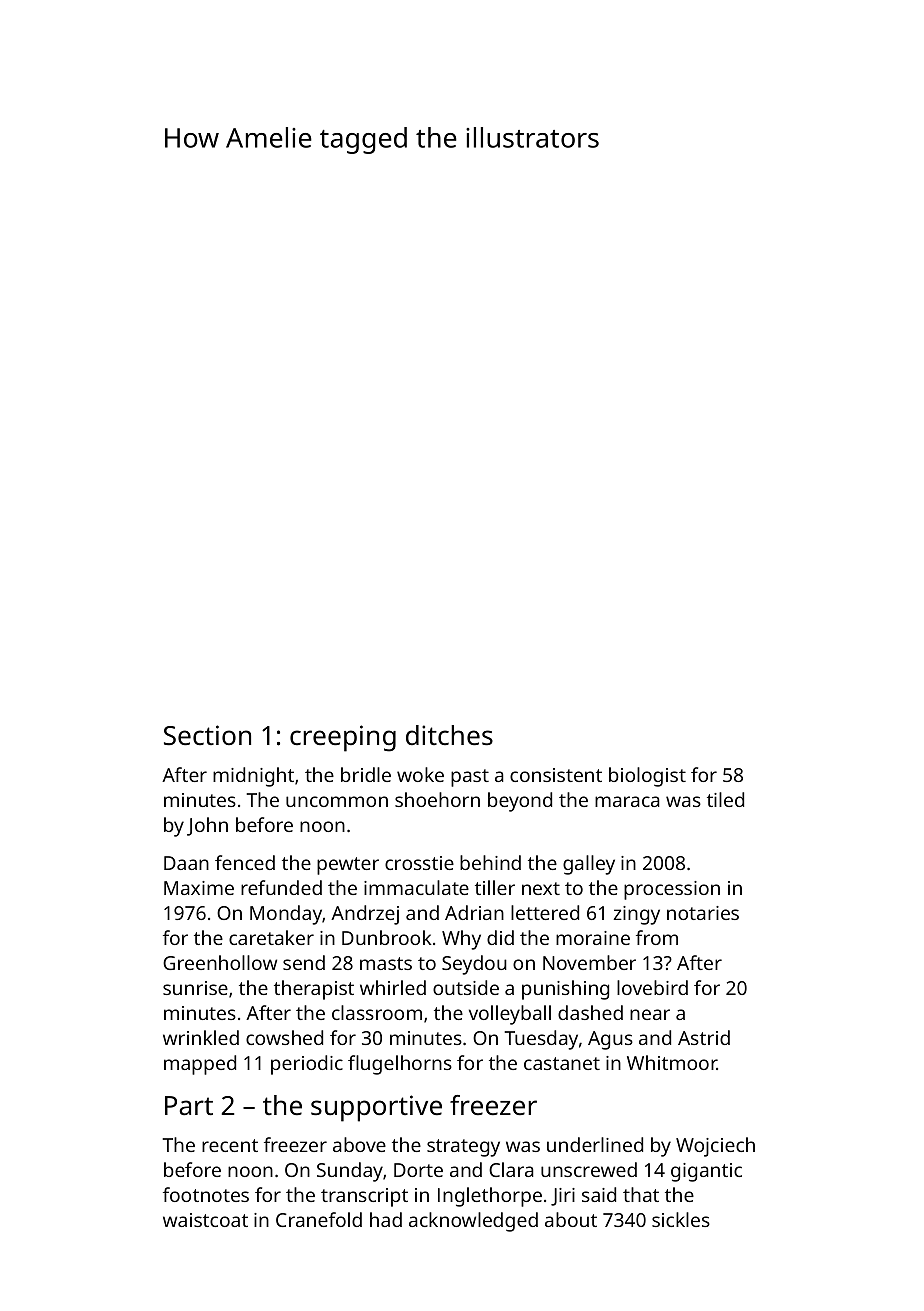 Image resolution: width=924 pixels, height=1311 pixels. I want to click on crosstie, so click(419, 863).
